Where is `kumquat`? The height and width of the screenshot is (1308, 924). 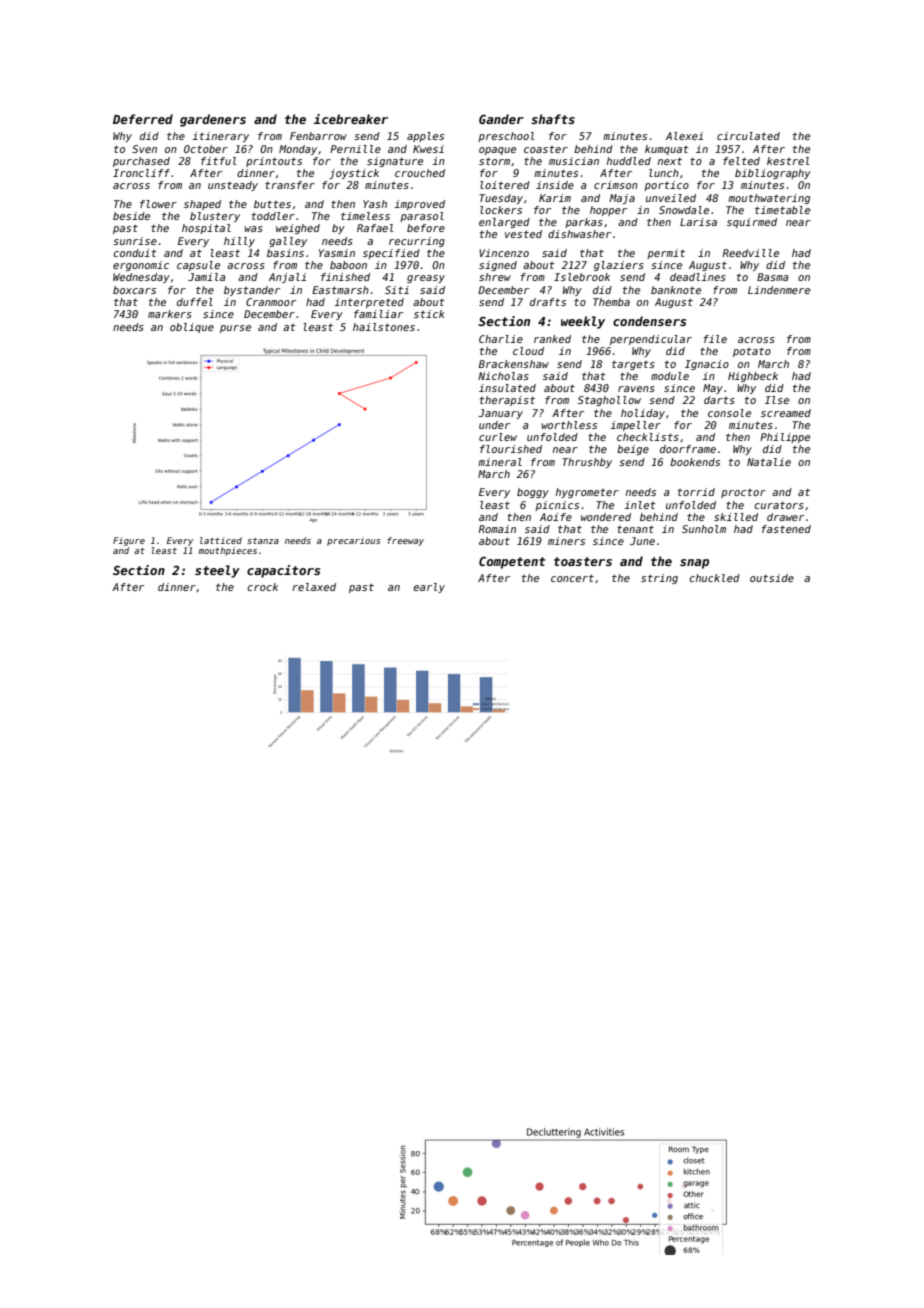 kumquat is located at coordinates (667, 150).
